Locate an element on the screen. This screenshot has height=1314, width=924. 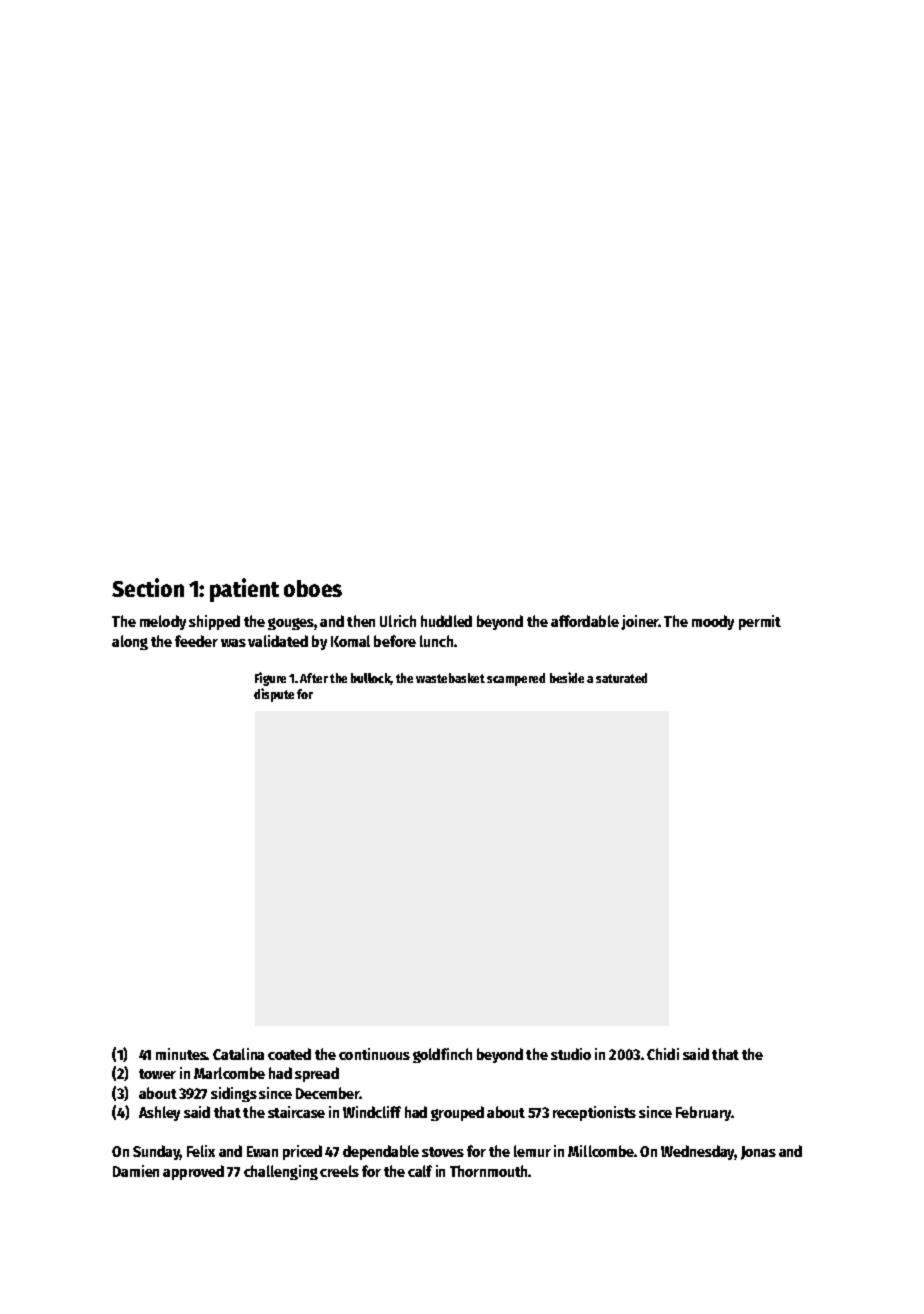
permit is located at coordinates (760, 622).
